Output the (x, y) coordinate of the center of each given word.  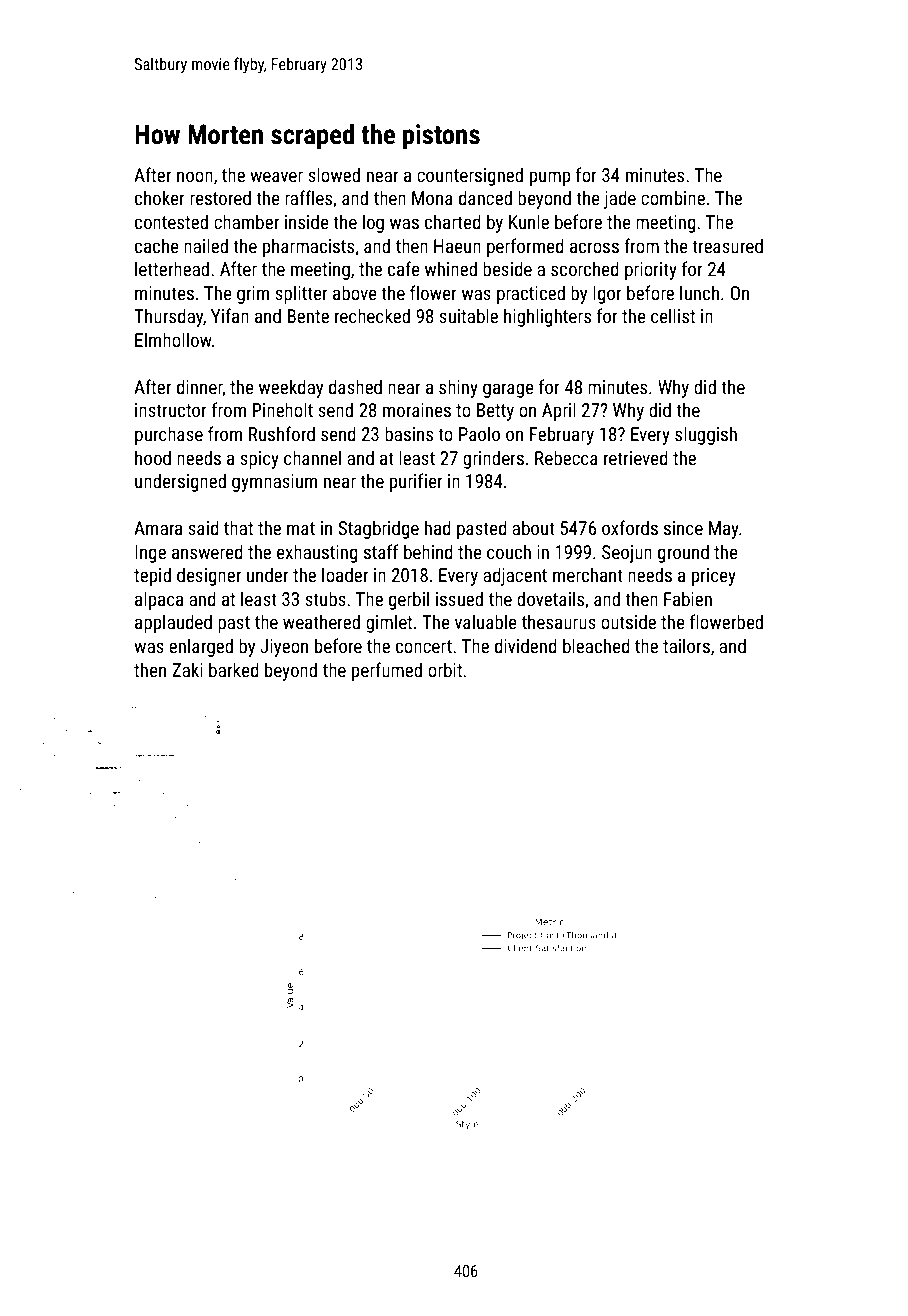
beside (507, 268)
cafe (404, 268)
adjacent (515, 576)
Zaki (187, 669)
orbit (445, 669)
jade (620, 199)
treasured (727, 245)
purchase (169, 435)
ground (683, 553)
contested (171, 221)
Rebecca (566, 457)
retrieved (636, 457)
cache (157, 245)
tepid (152, 576)
